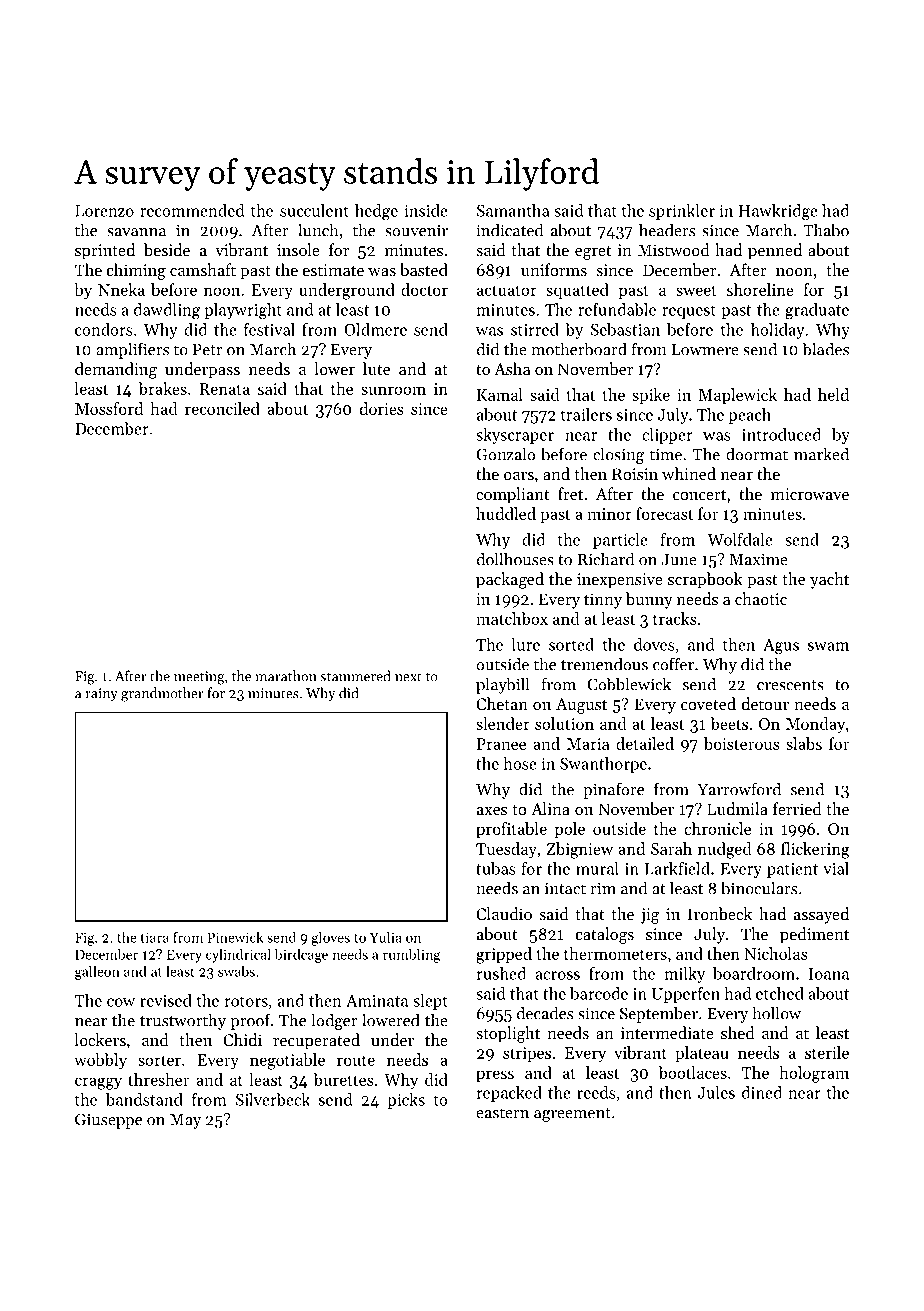  What do you see at coordinates (426, 210) in the image?
I see `inside` at bounding box center [426, 210].
